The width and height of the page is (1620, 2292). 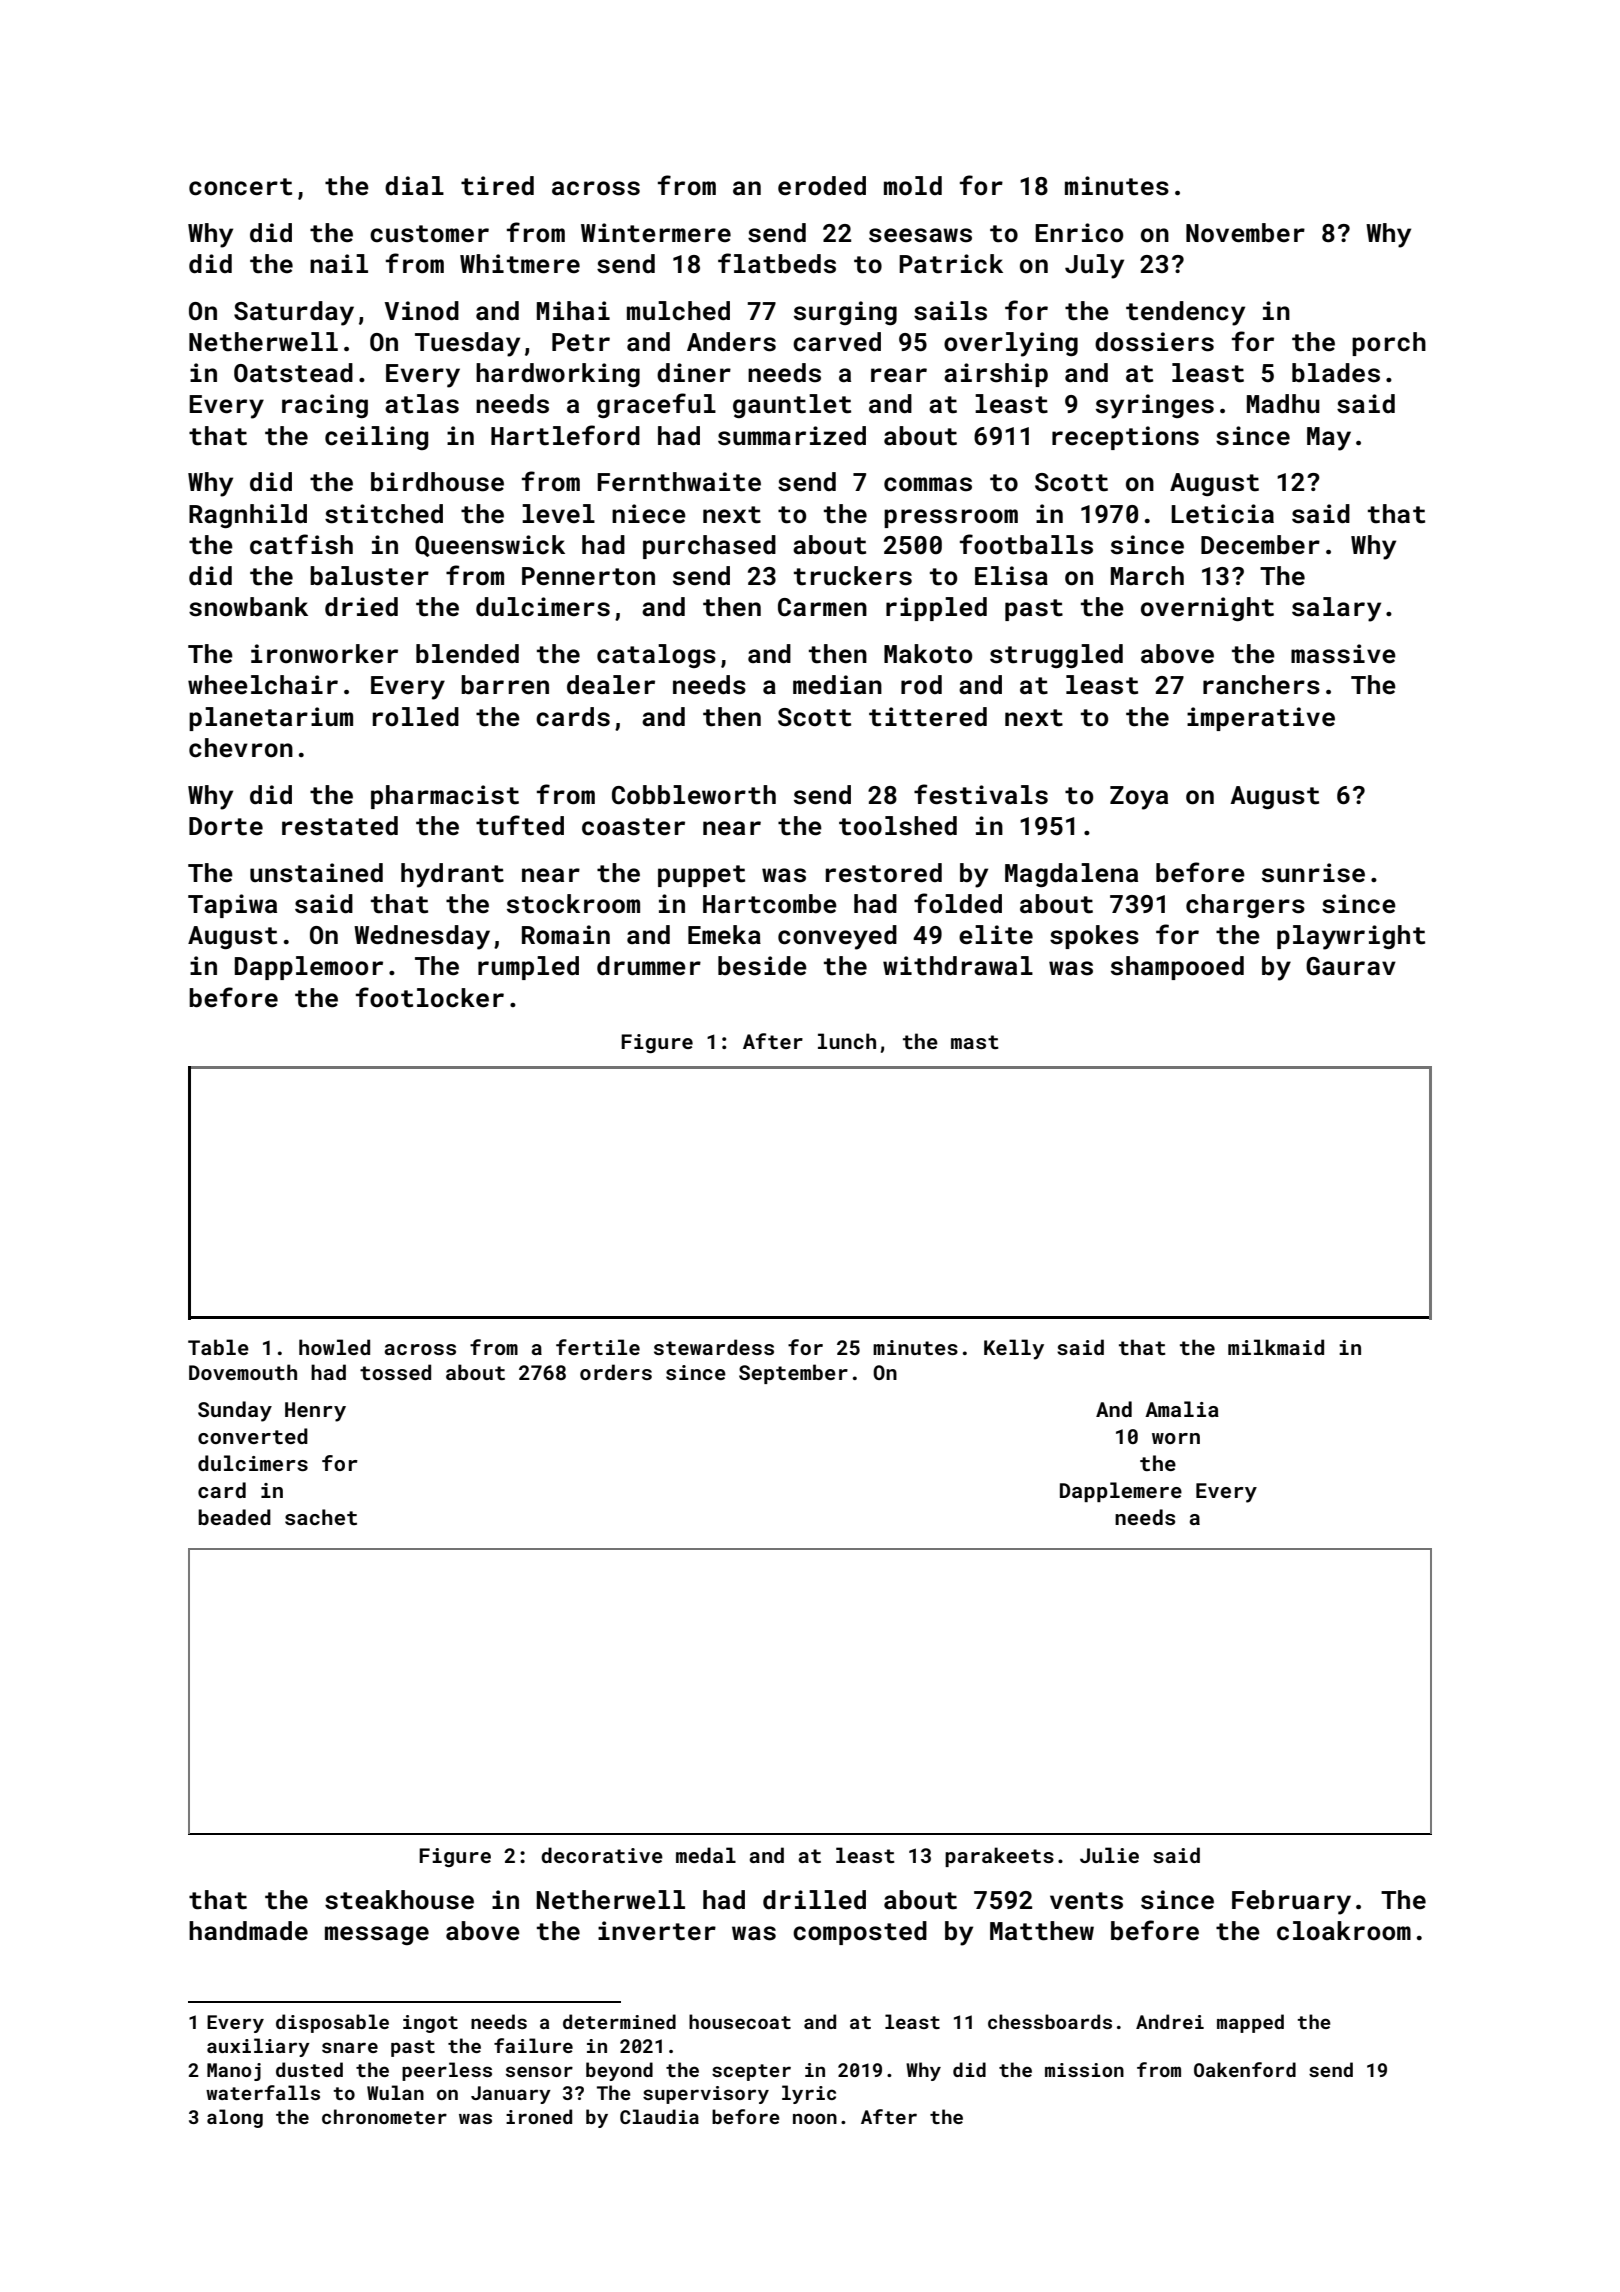 I want to click on March, so click(x=1147, y=576).
